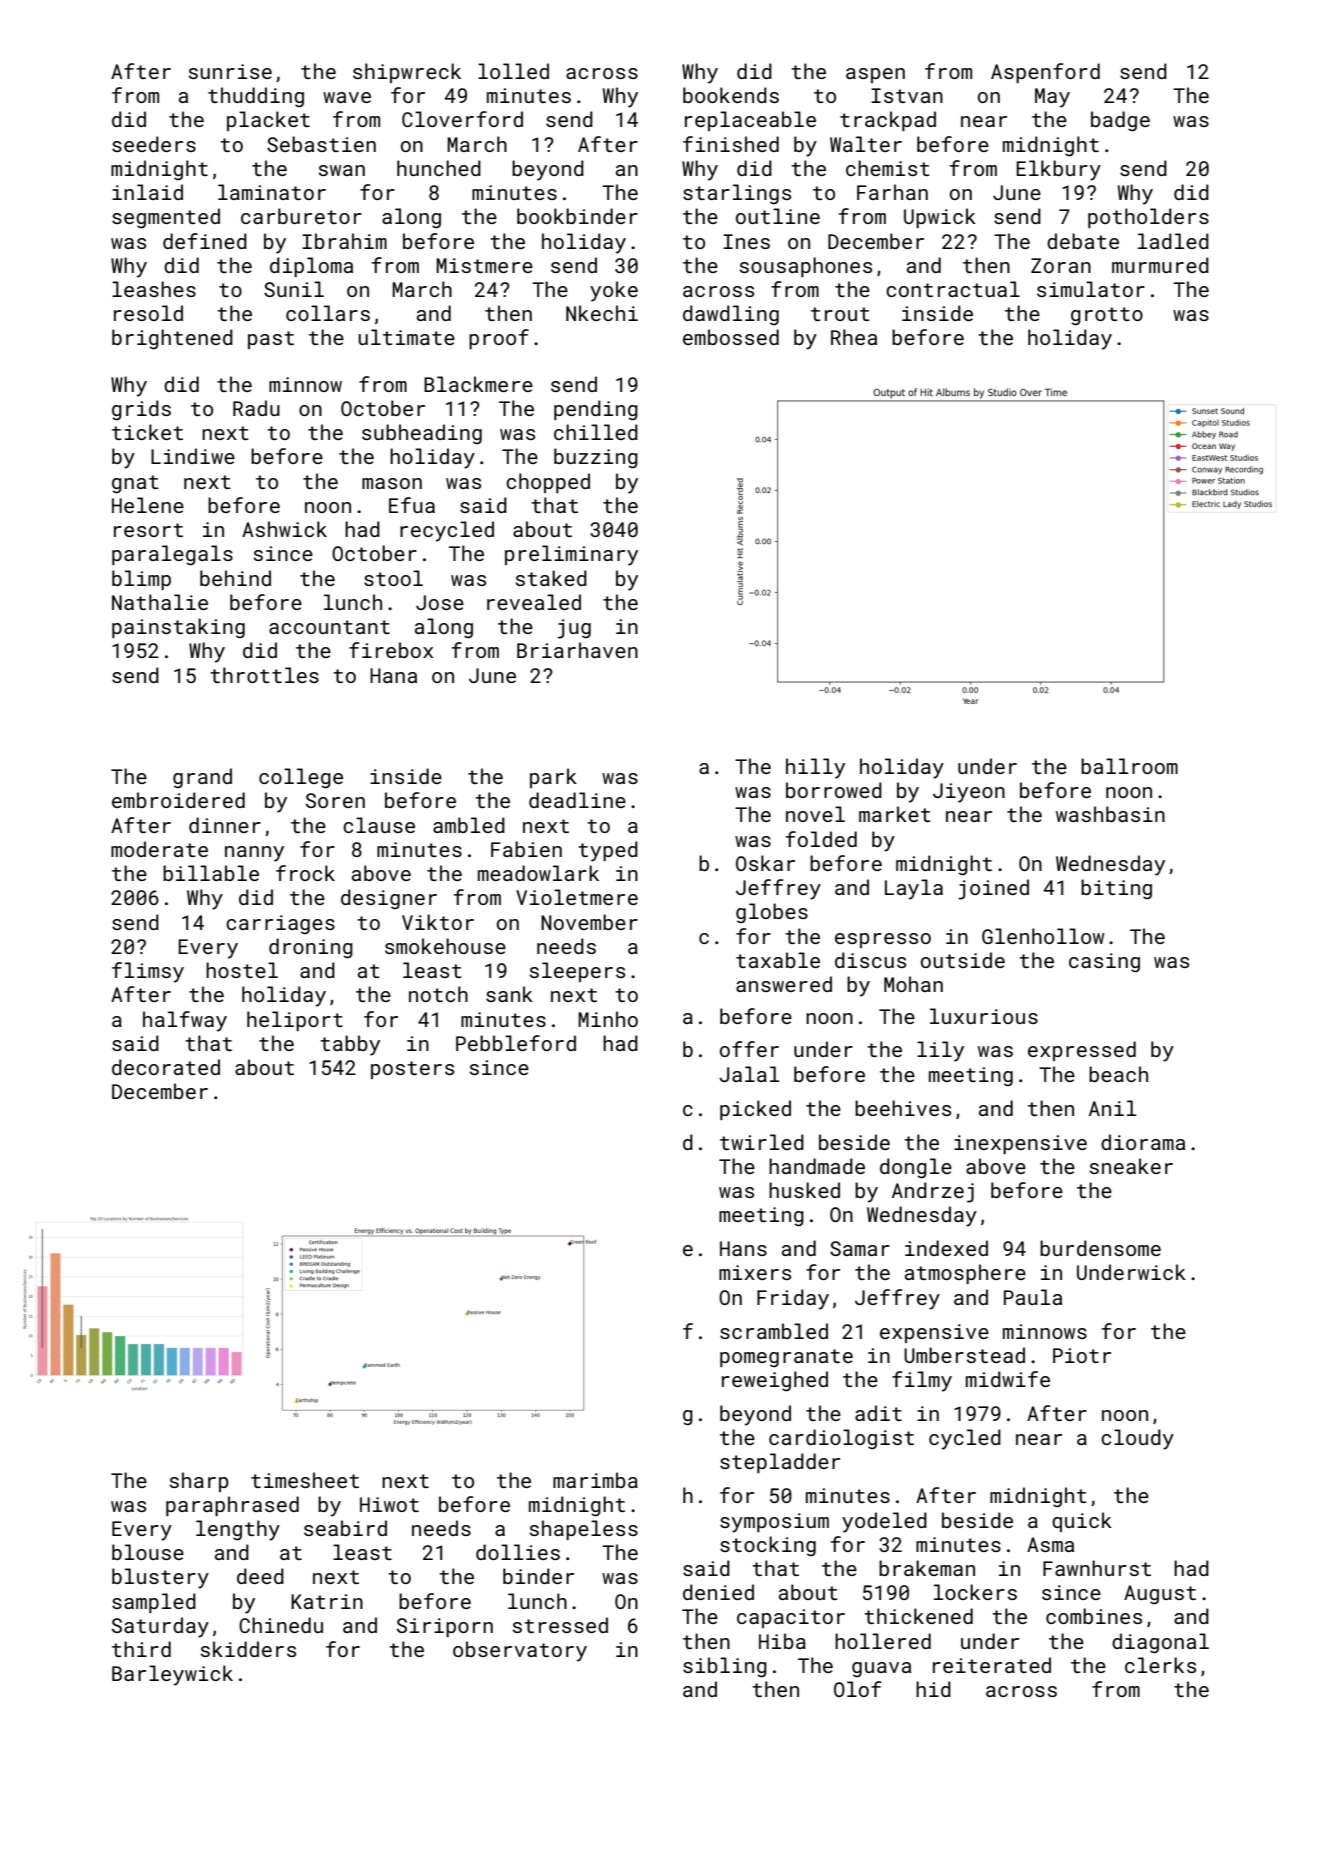 The image size is (1321, 1869). I want to click on skidders, so click(248, 1649).
